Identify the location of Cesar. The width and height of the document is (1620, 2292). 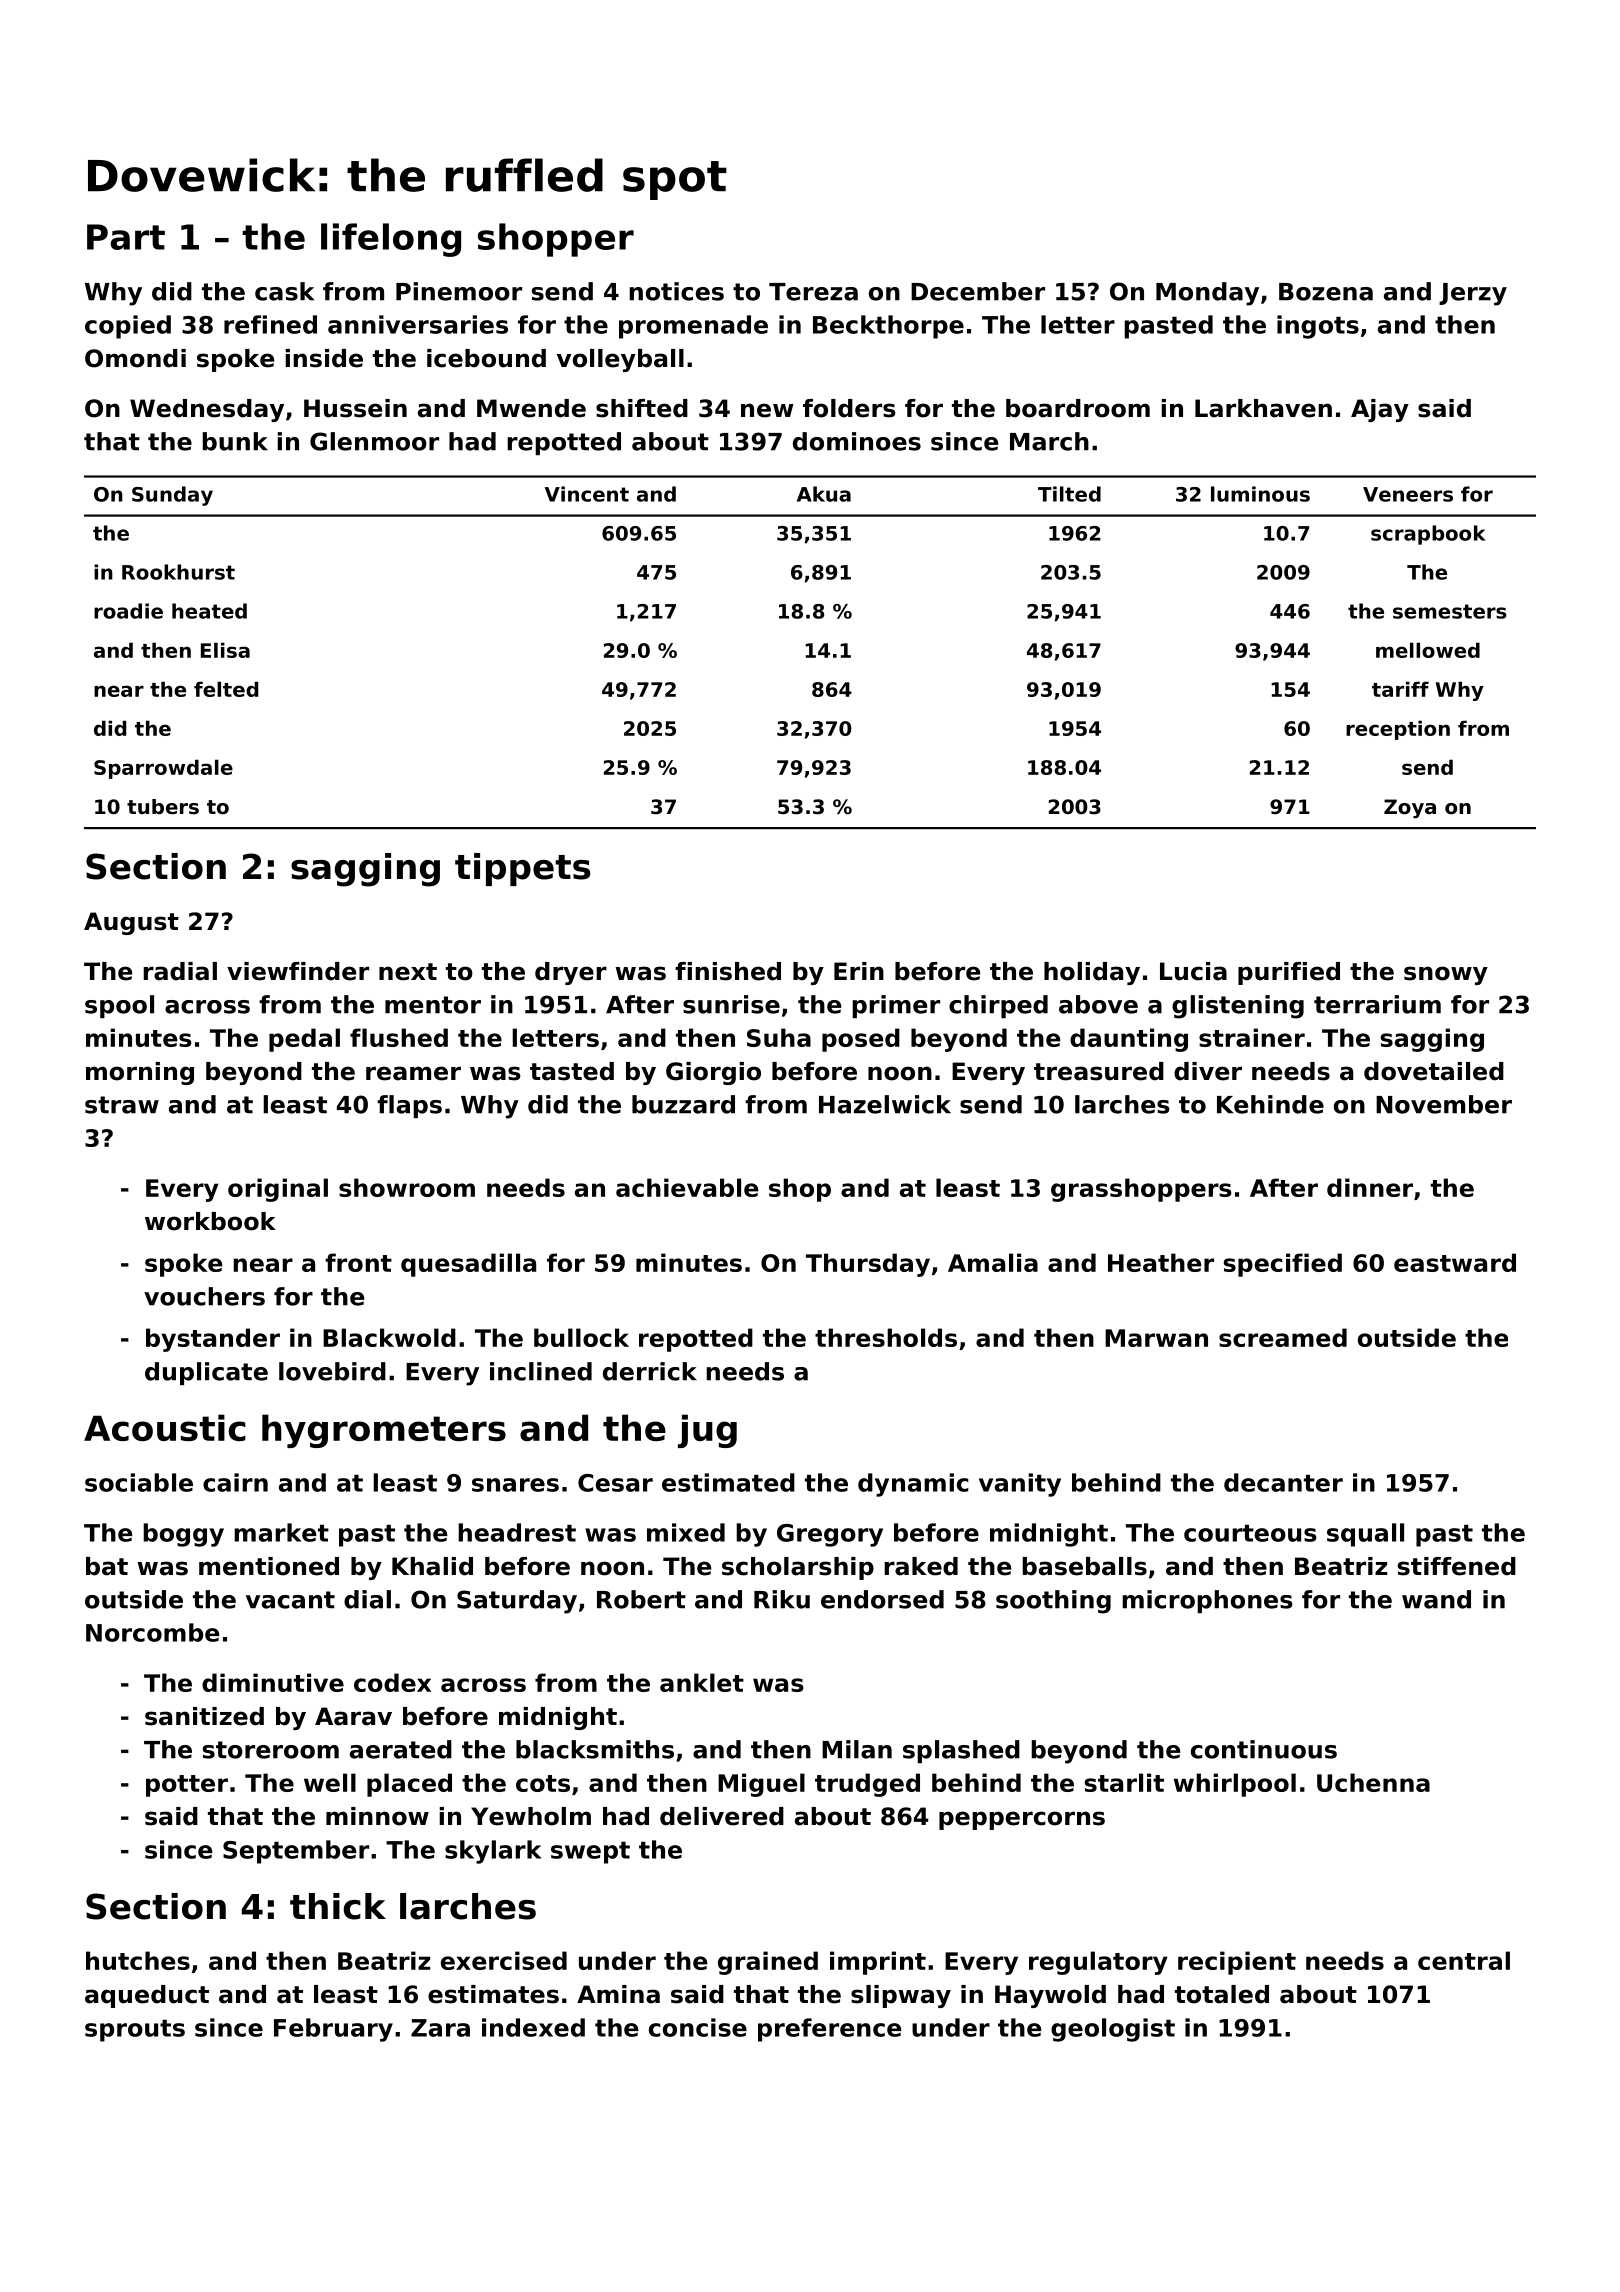
(615, 1483).
